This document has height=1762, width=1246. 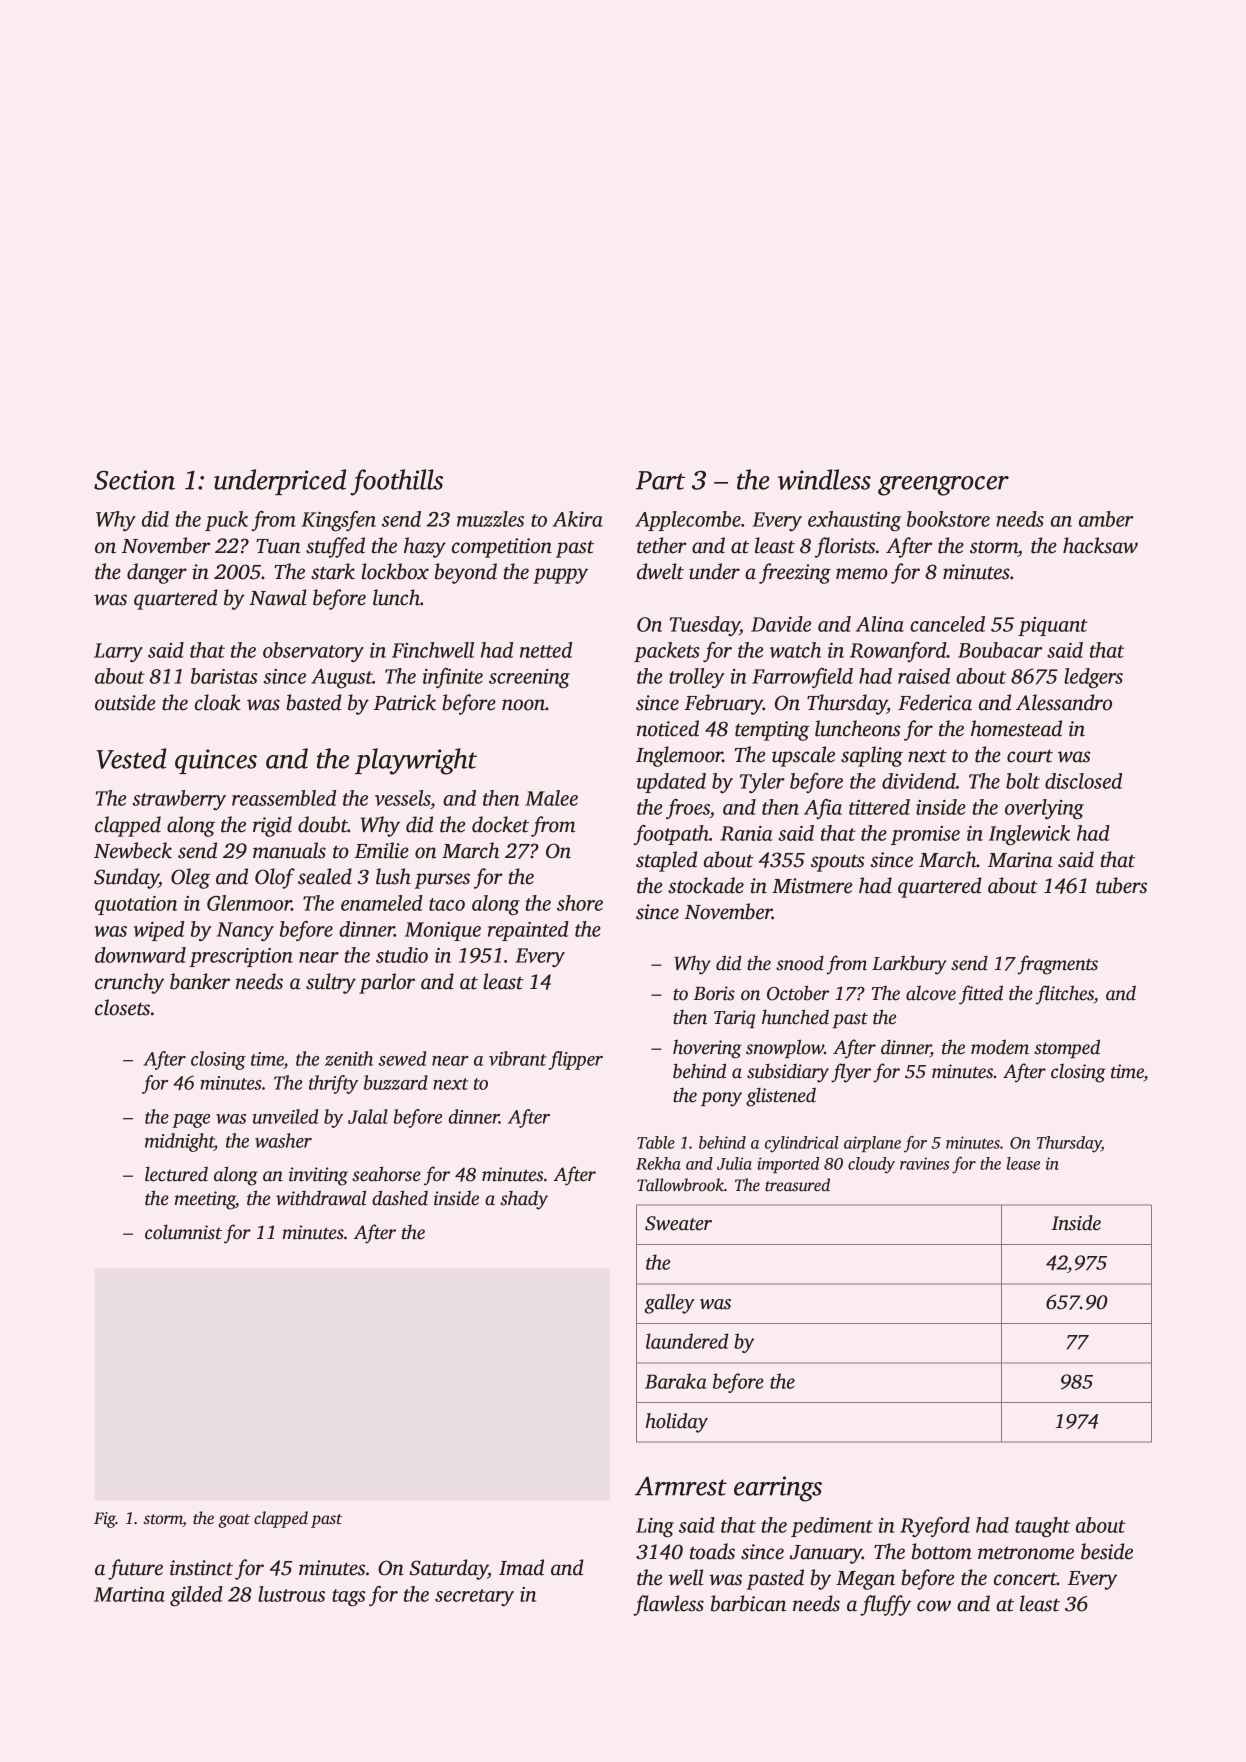 I want to click on midnight, so click(x=179, y=1142).
